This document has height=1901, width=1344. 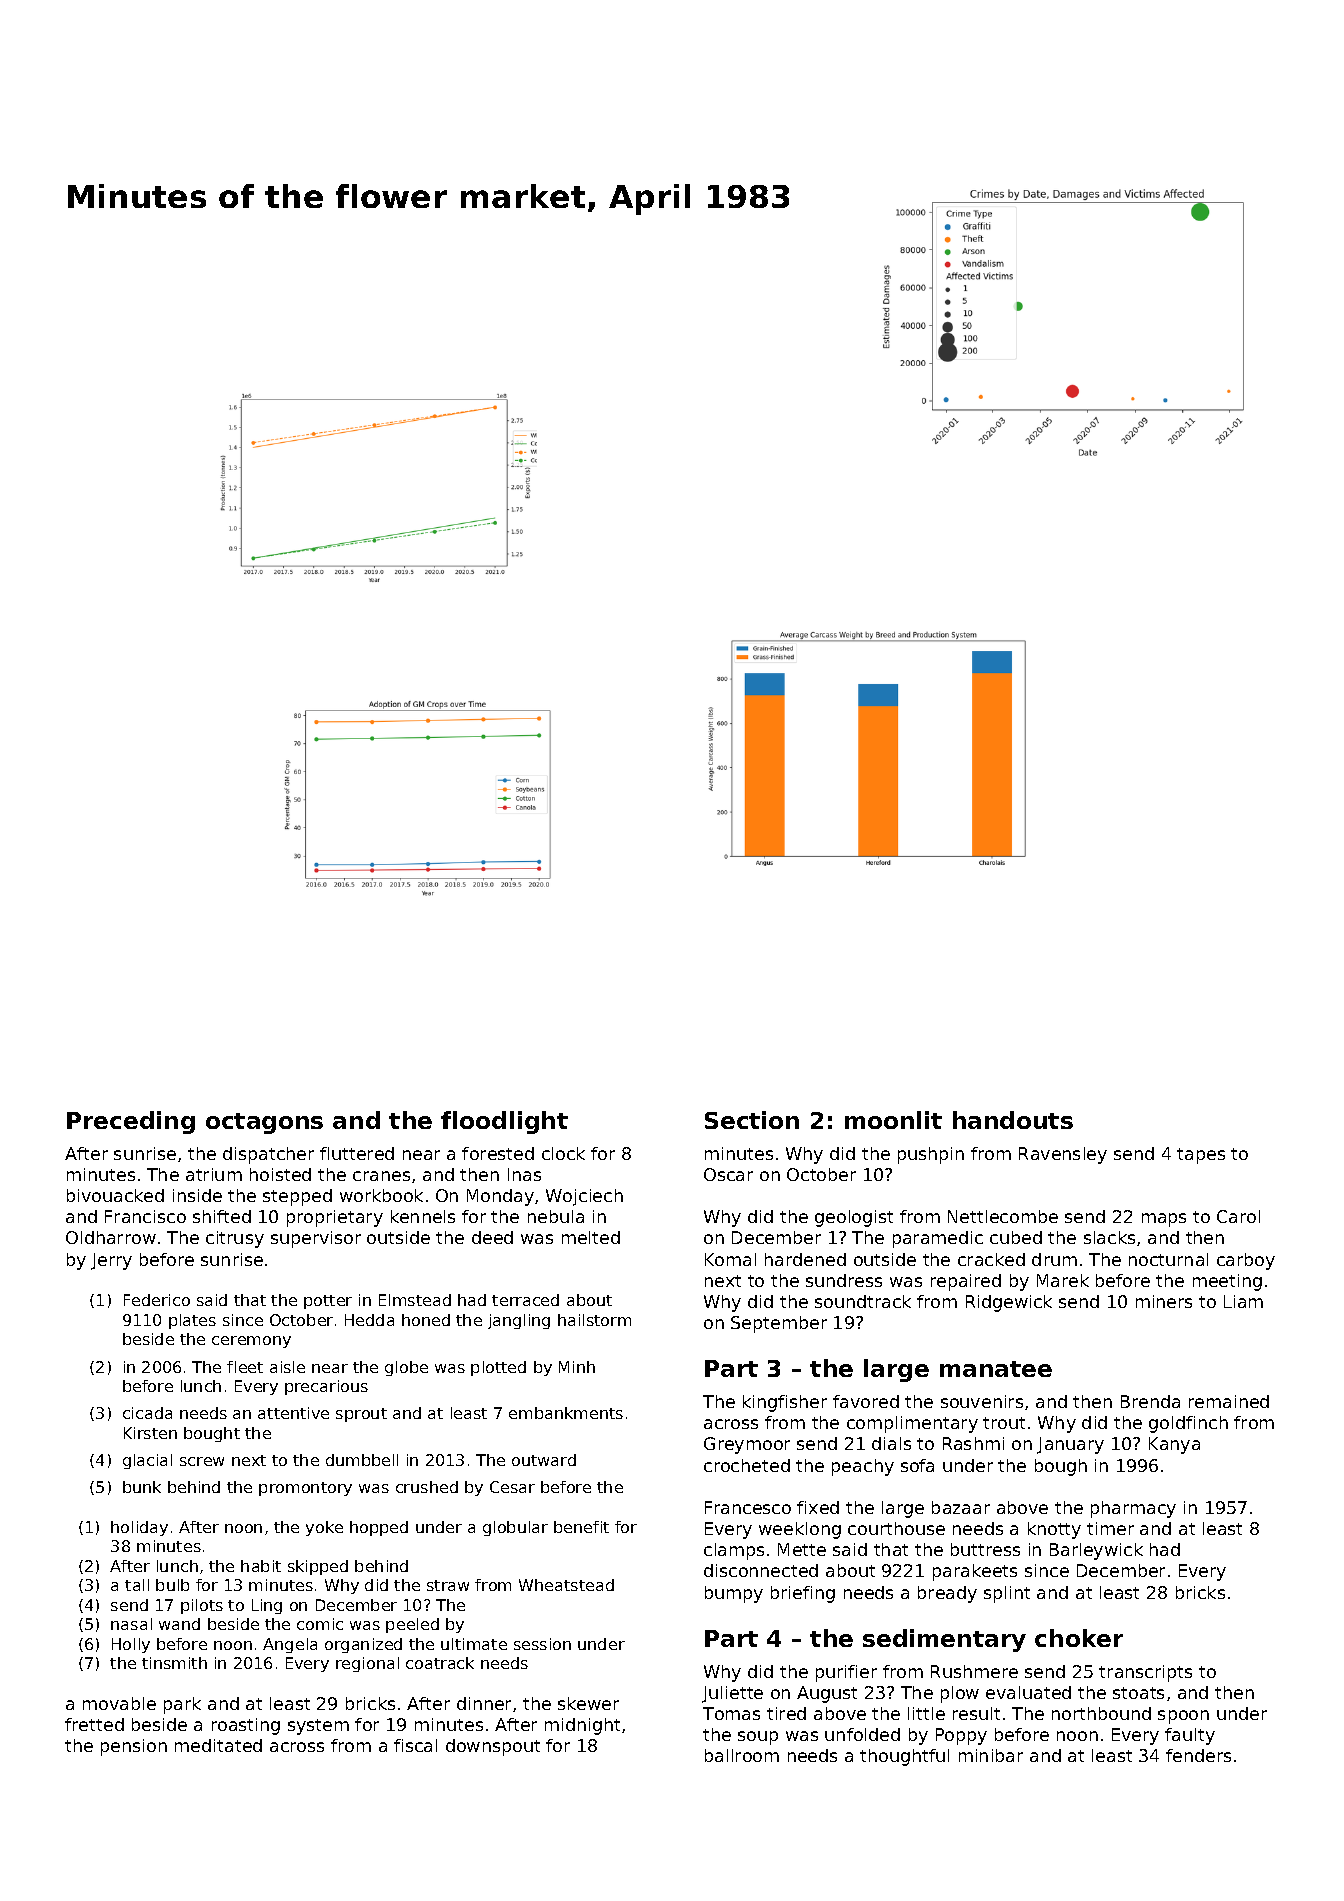 What do you see at coordinates (1013, 1120) in the document?
I see `handouts` at bounding box center [1013, 1120].
